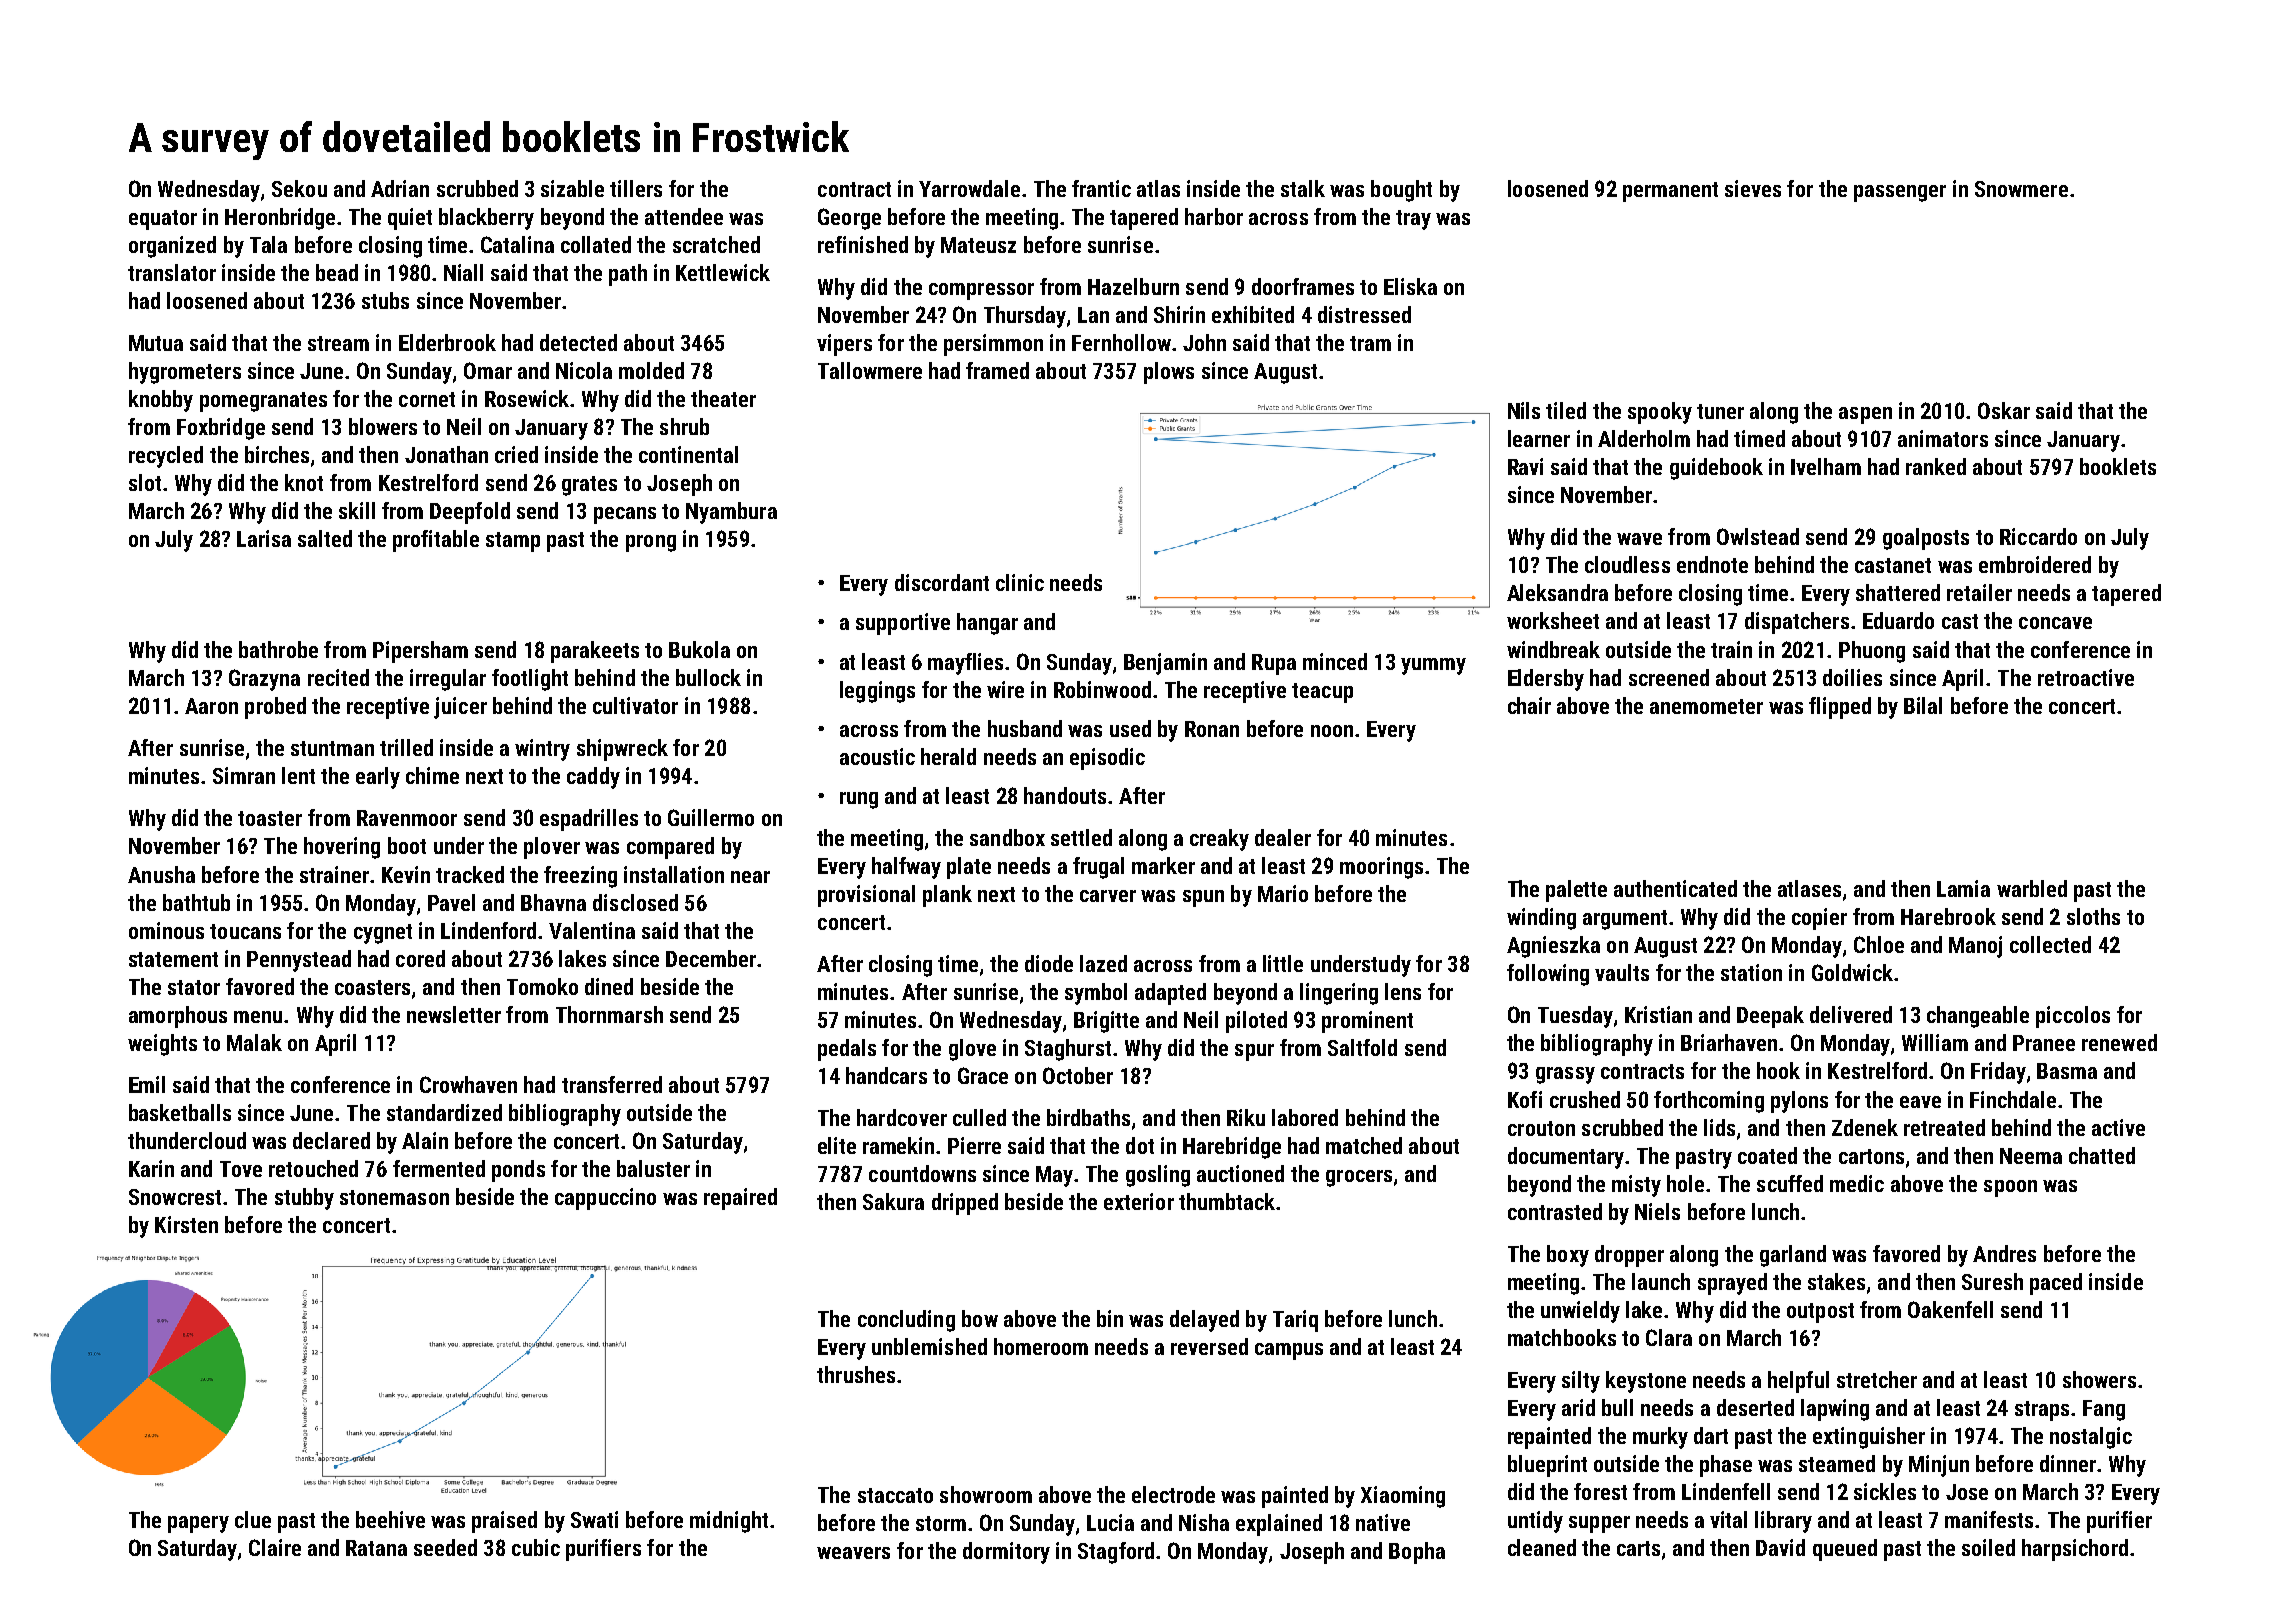  What do you see at coordinates (866, 896) in the image?
I see `provisional` at bounding box center [866, 896].
